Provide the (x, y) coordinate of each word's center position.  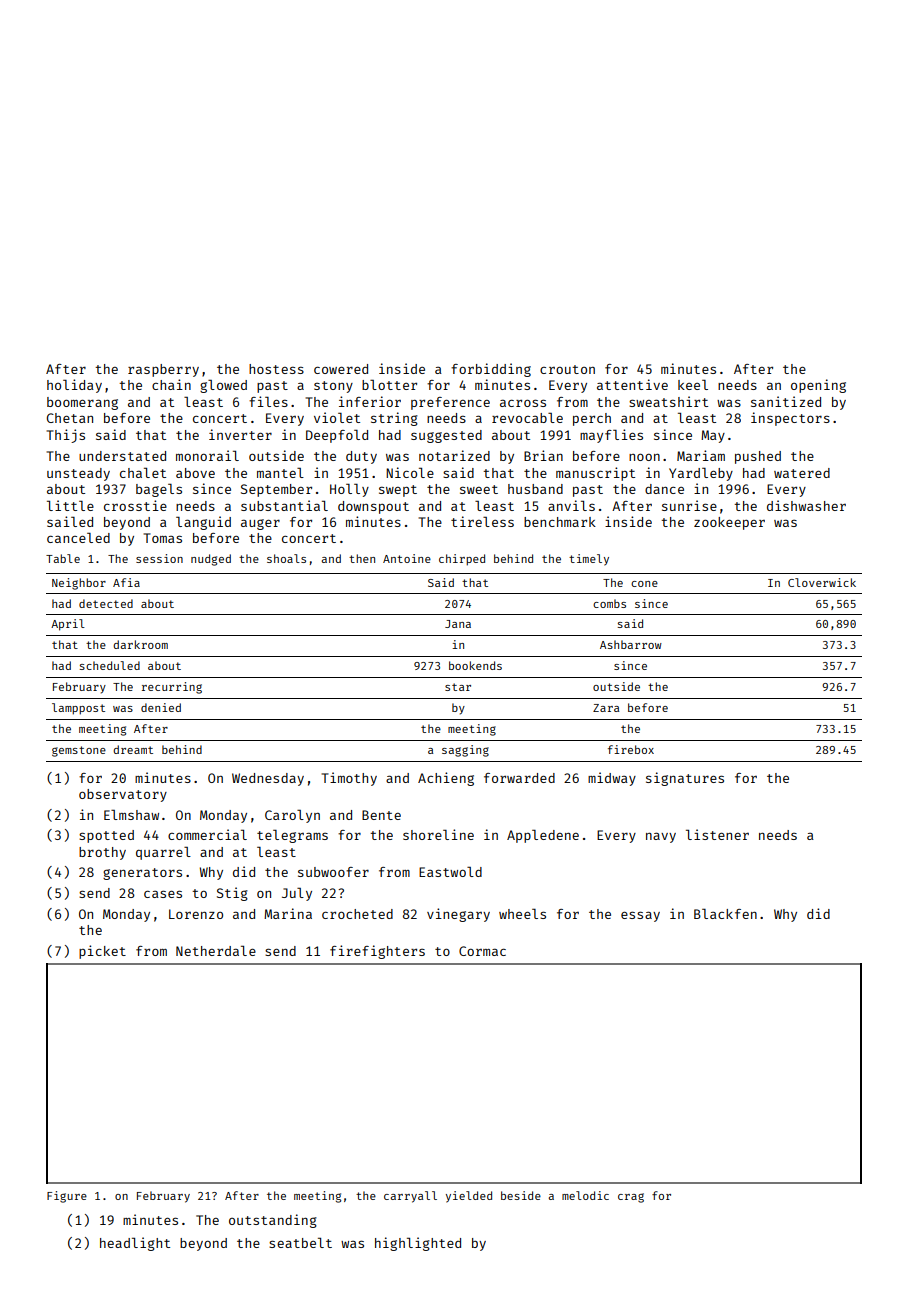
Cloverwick (822, 582)
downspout (373, 507)
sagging (465, 751)
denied (161, 707)
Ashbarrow (631, 644)
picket (102, 952)
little (70, 505)
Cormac (482, 951)
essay (640, 916)
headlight (135, 1244)
